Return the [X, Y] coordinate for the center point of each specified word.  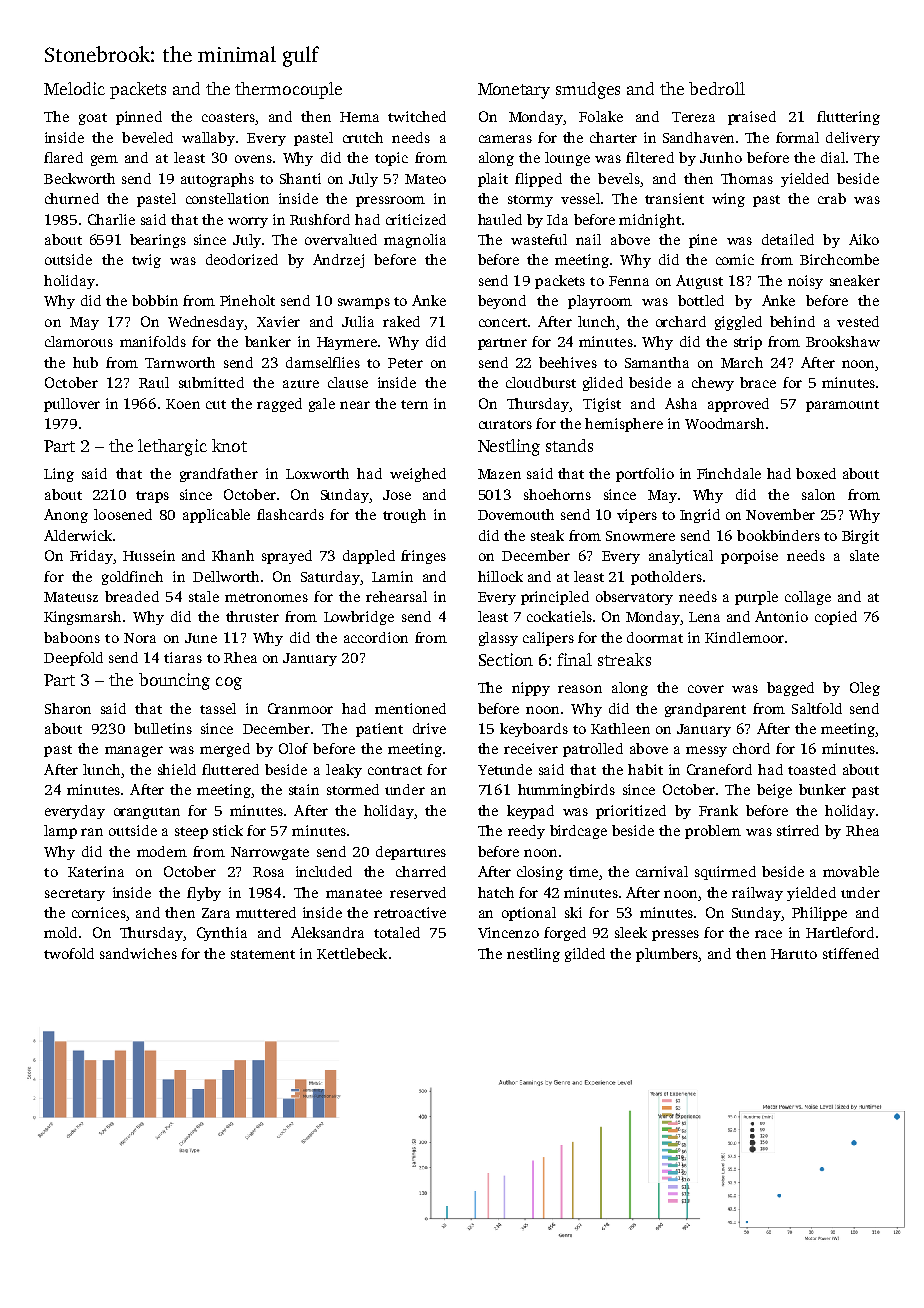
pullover [72, 405]
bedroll [717, 88]
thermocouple [288, 90]
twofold [69, 953]
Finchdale [729, 473]
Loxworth [317, 473]
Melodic [74, 88]
